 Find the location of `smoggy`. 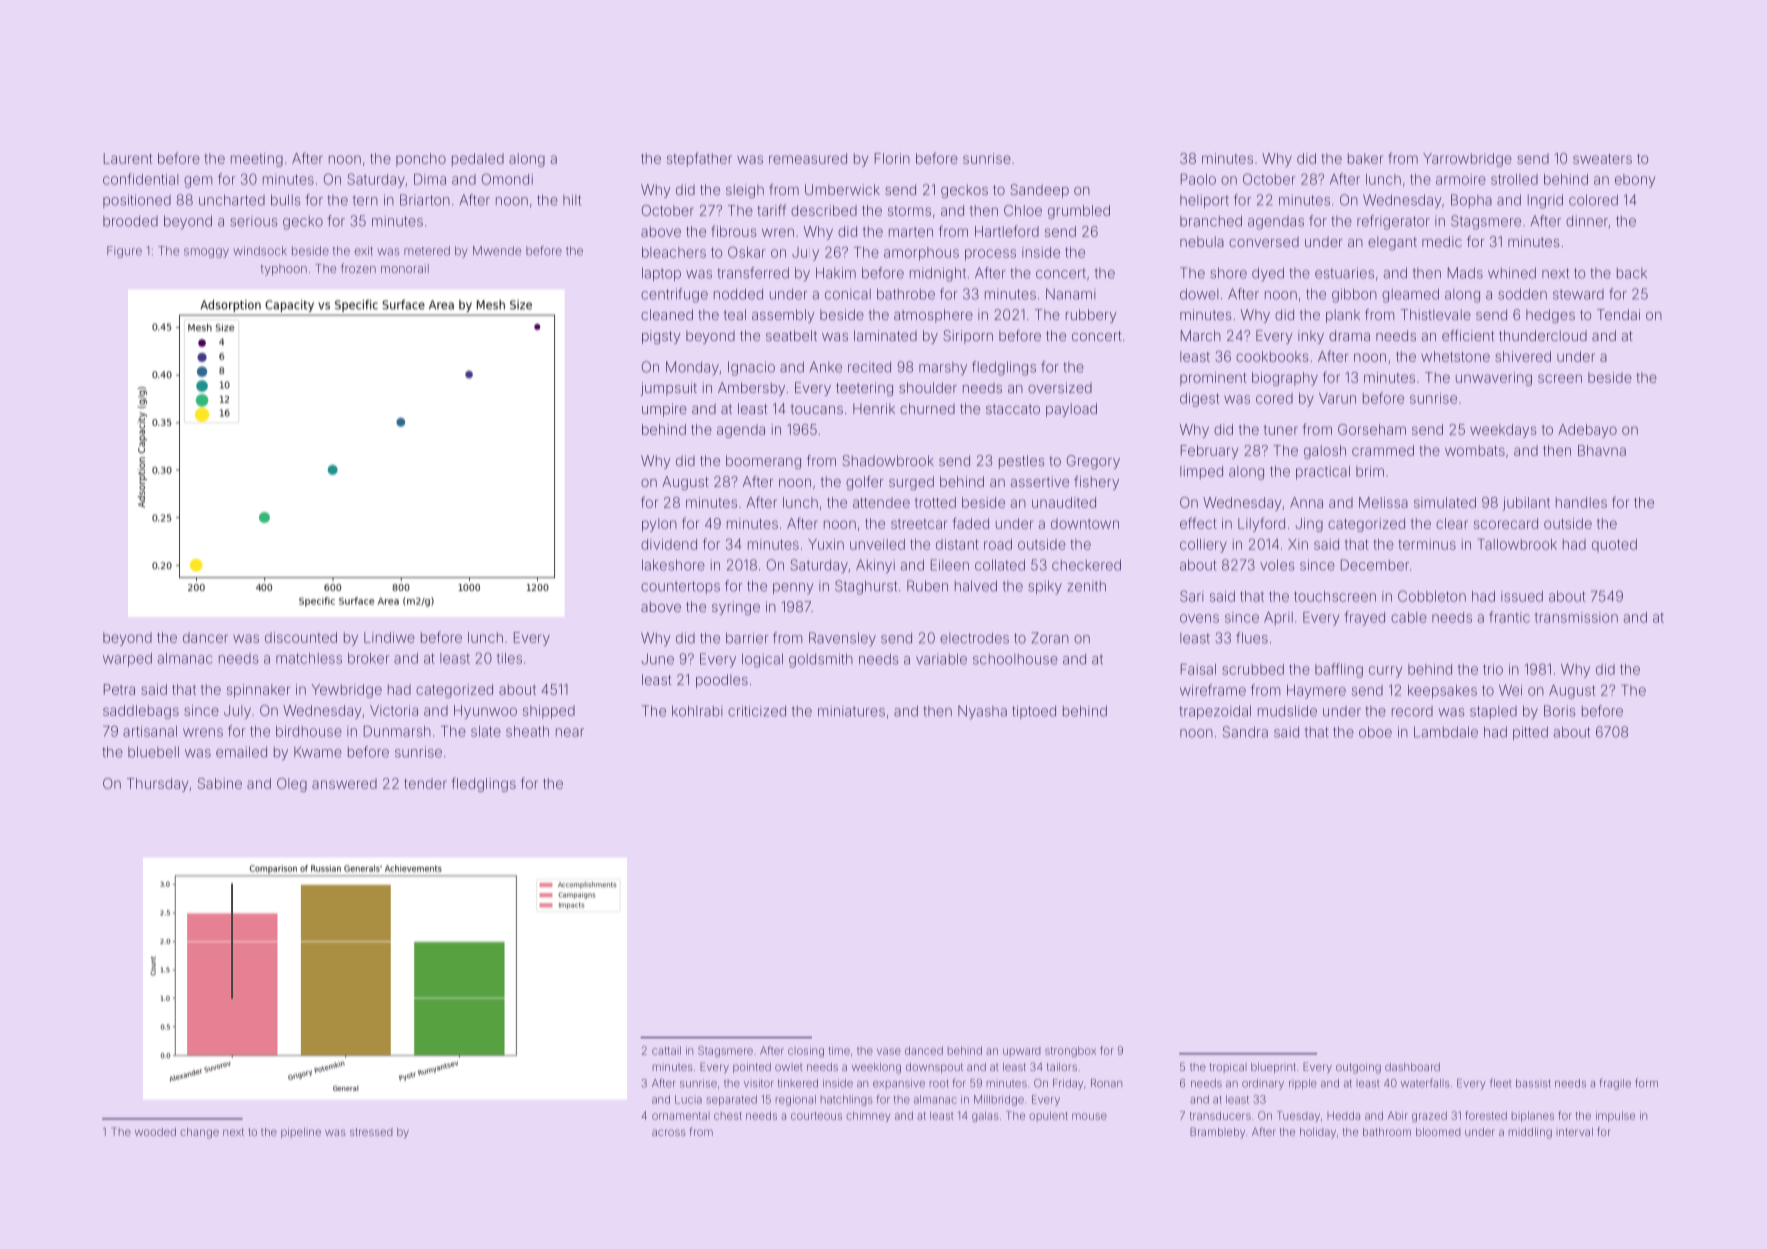

smoggy is located at coordinates (206, 253).
